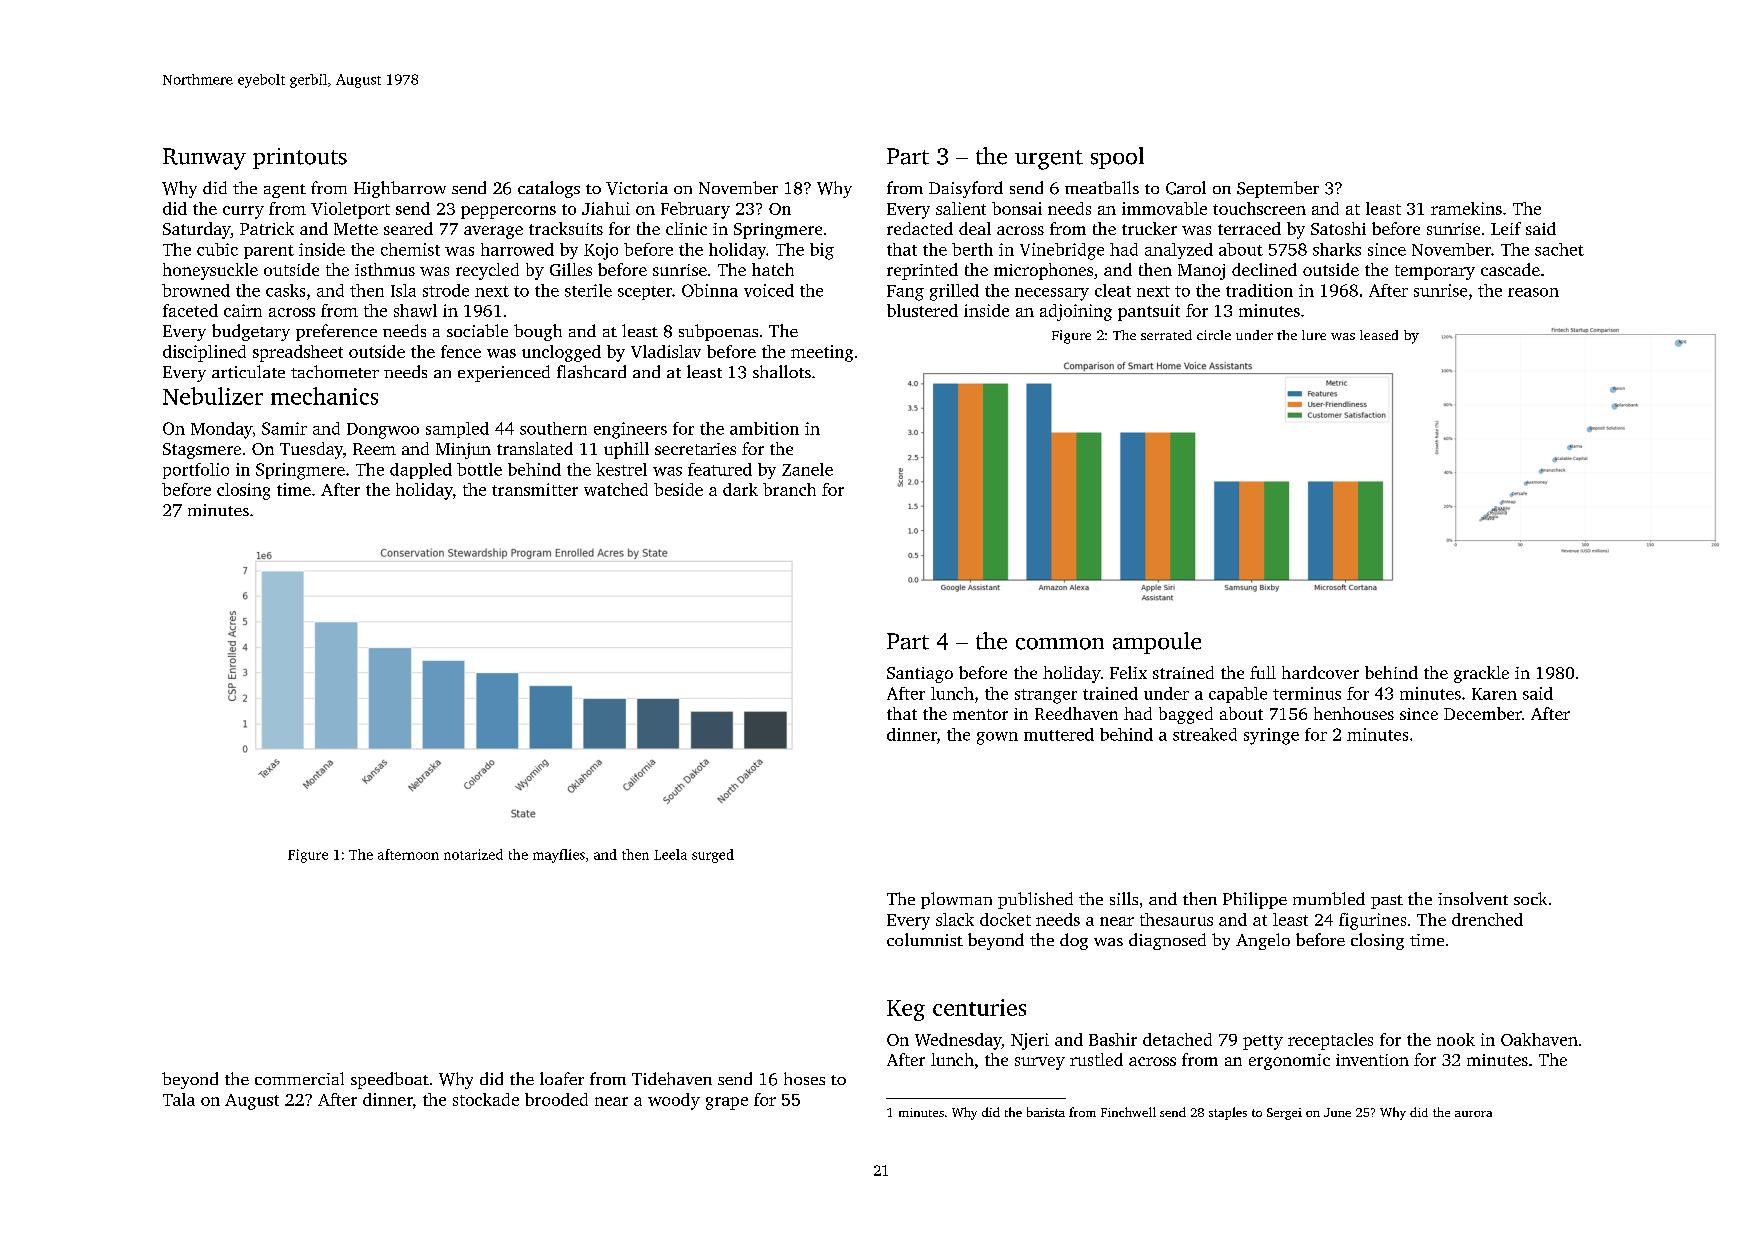 This screenshot has width=1746, height=1234. What do you see at coordinates (1117, 158) in the screenshot?
I see `spool` at bounding box center [1117, 158].
